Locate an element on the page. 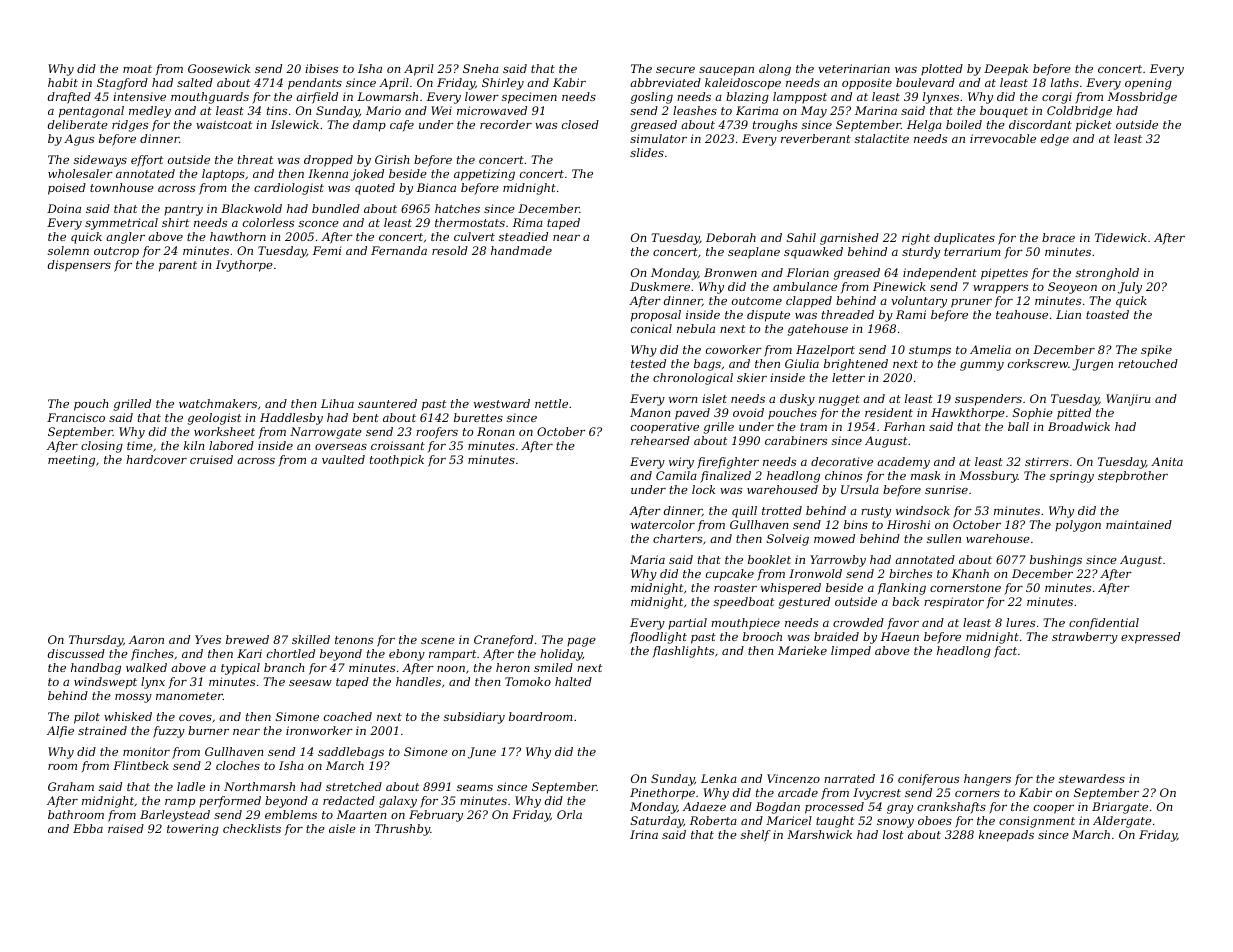 This page has height=952, width=1233. habit is located at coordinates (63, 82).
